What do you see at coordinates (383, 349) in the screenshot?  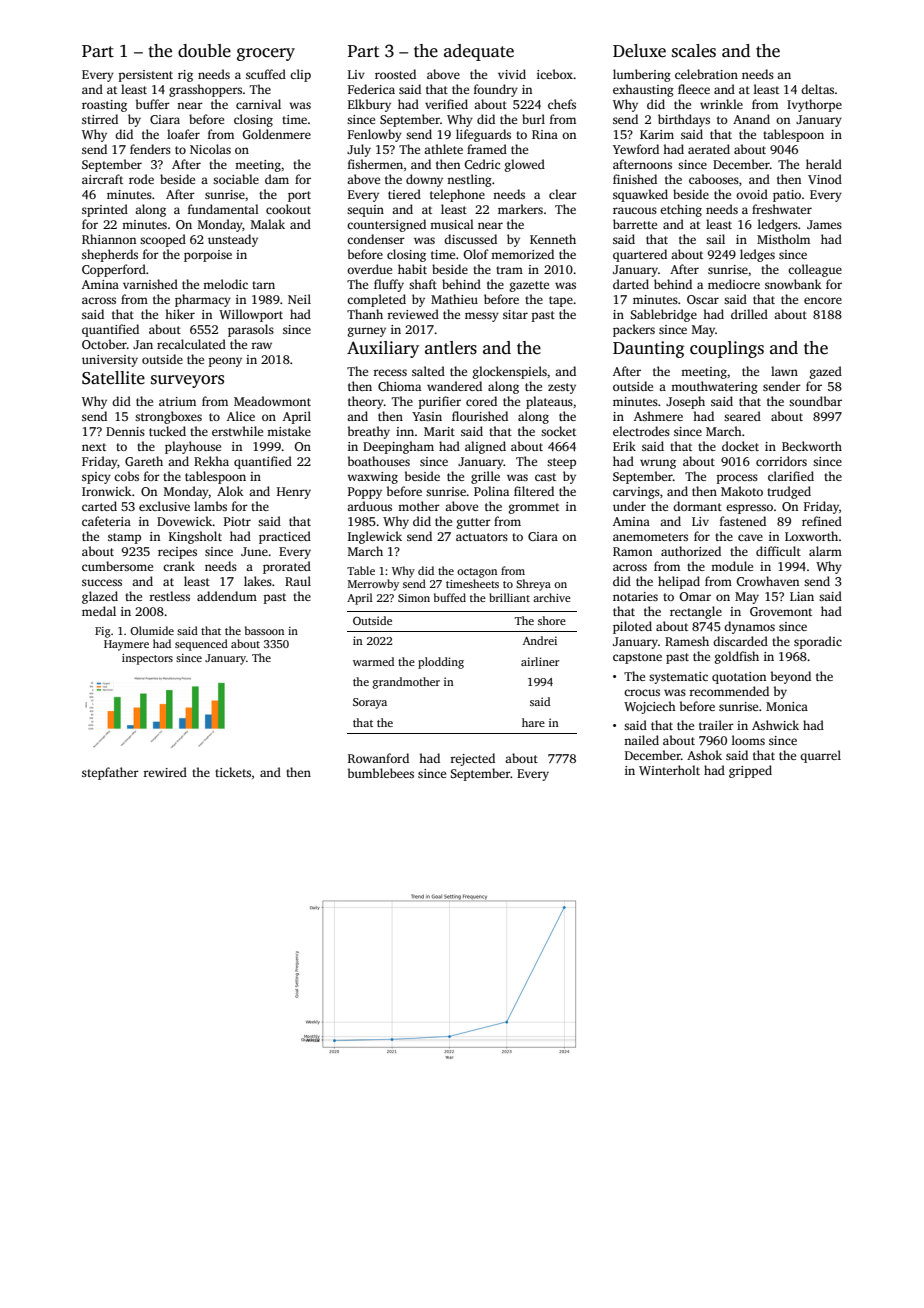 I see `Auxiliary` at bounding box center [383, 349].
